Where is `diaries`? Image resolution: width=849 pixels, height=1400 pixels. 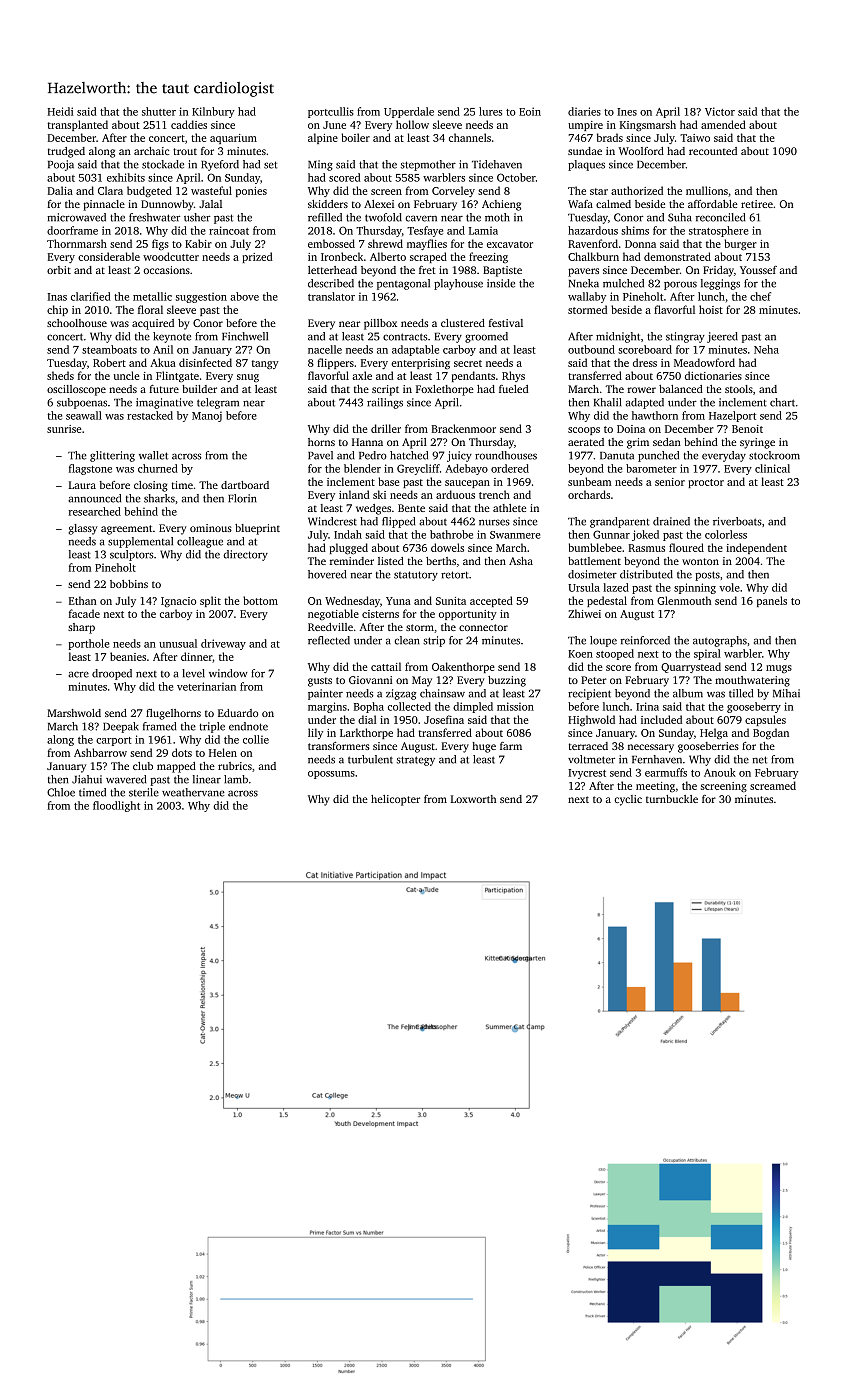
diaries is located at coordinates (584, 111).
